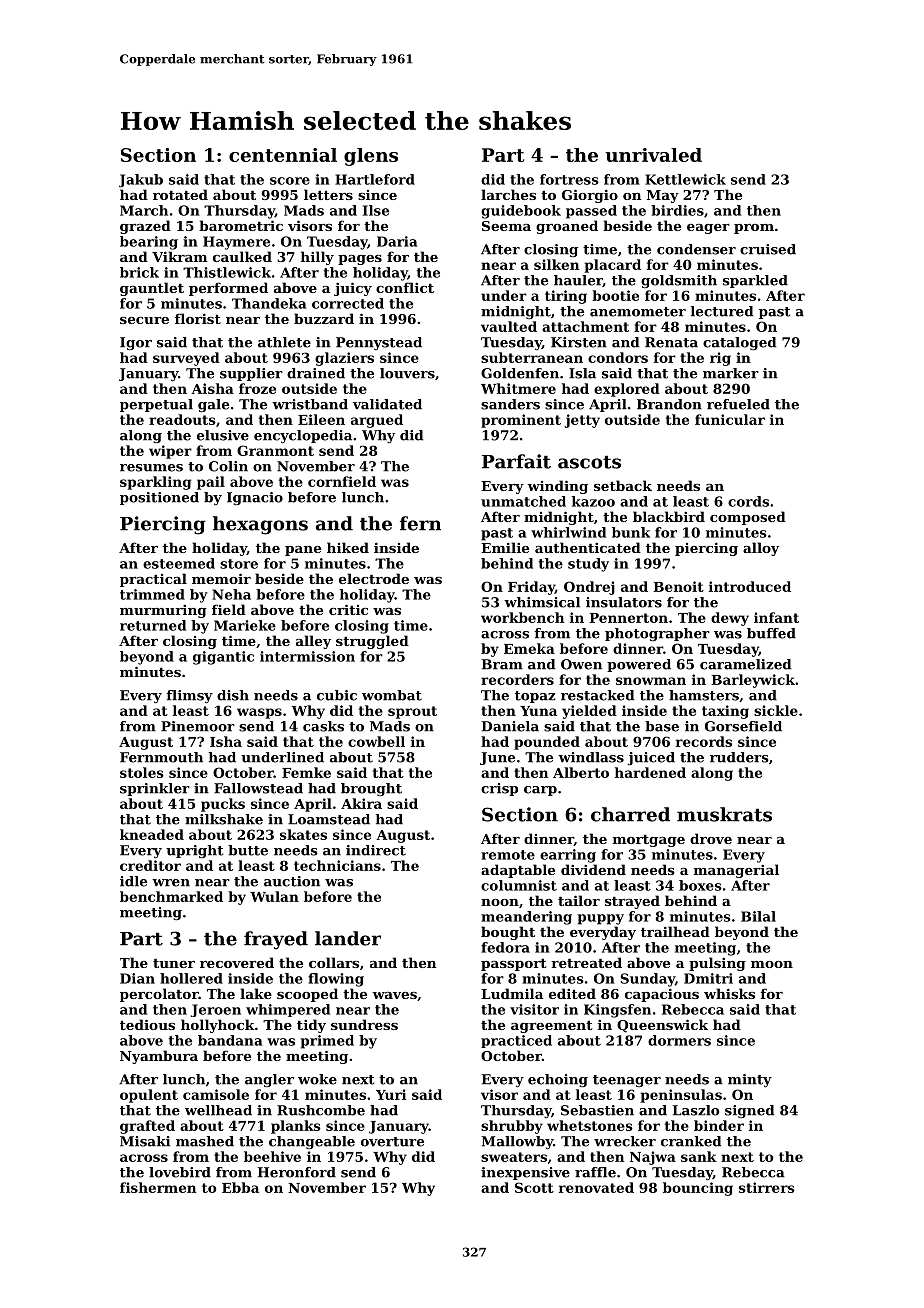 Image resolution: width=924 pixels, height=1308 pixels. Describe the element at coordinates (506, 226) in the screenshot. I see `Seema` at that location.
